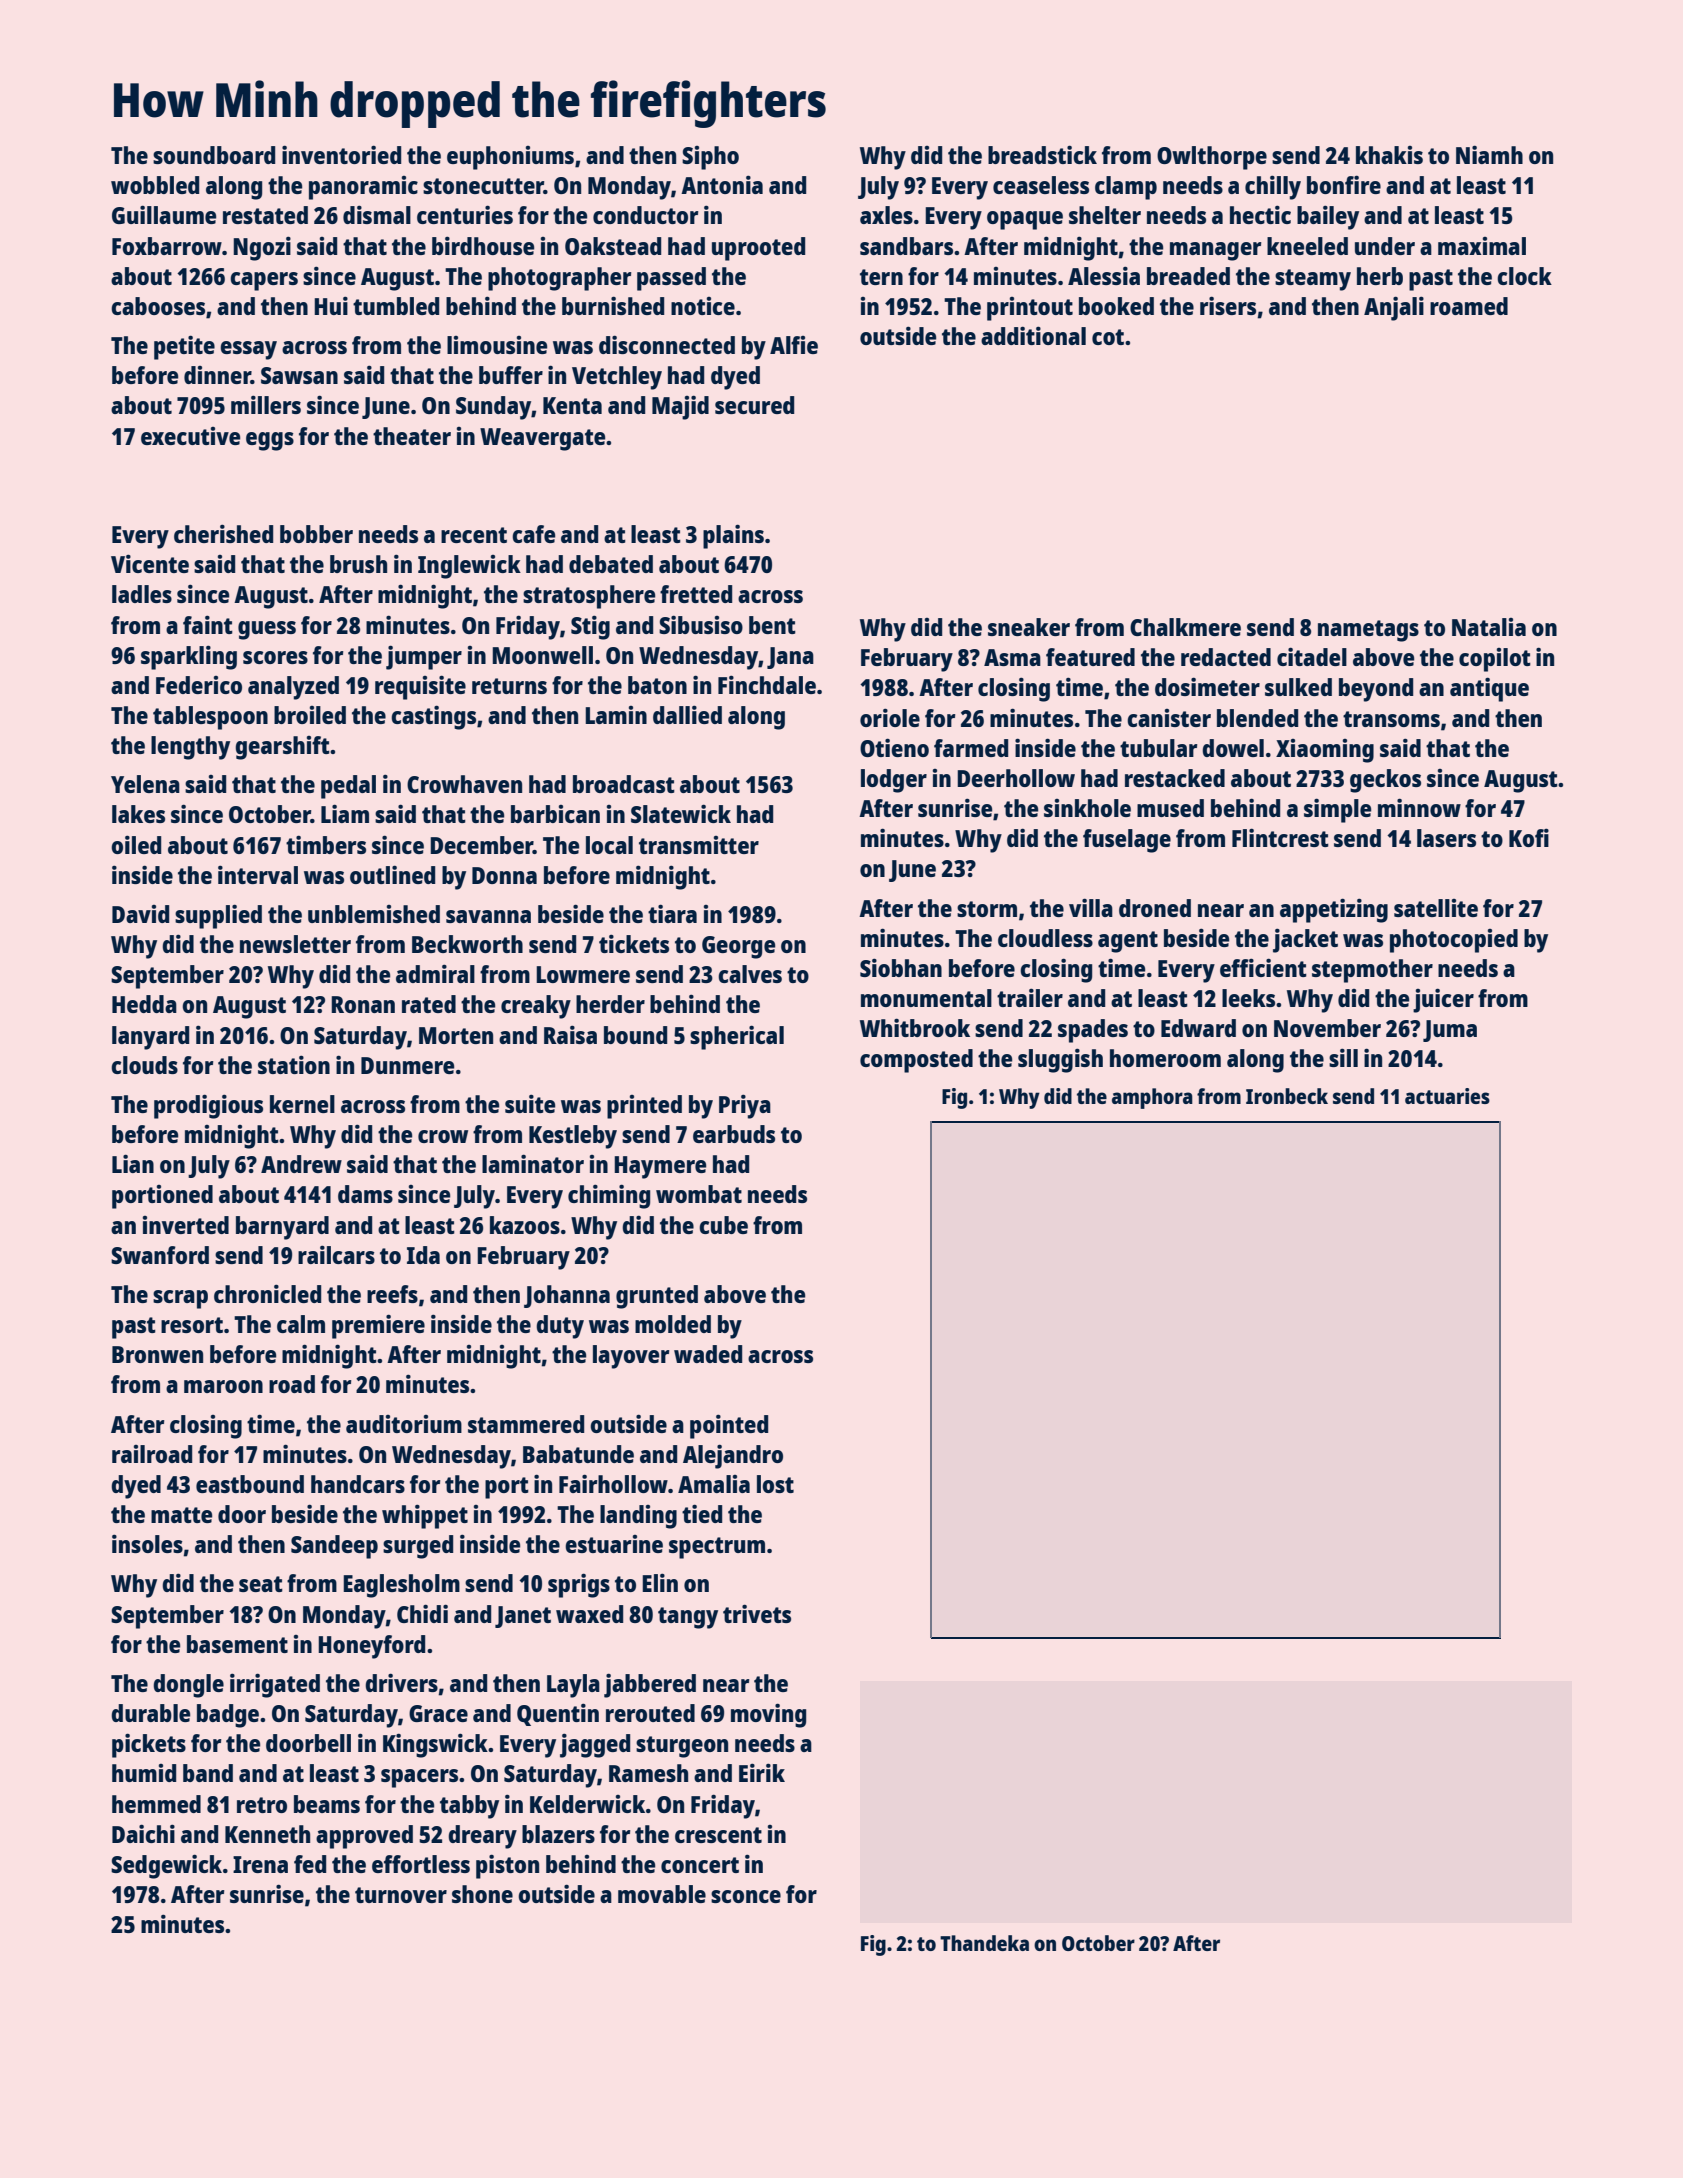  I want to click on Natalia, so click(1489, 627).
